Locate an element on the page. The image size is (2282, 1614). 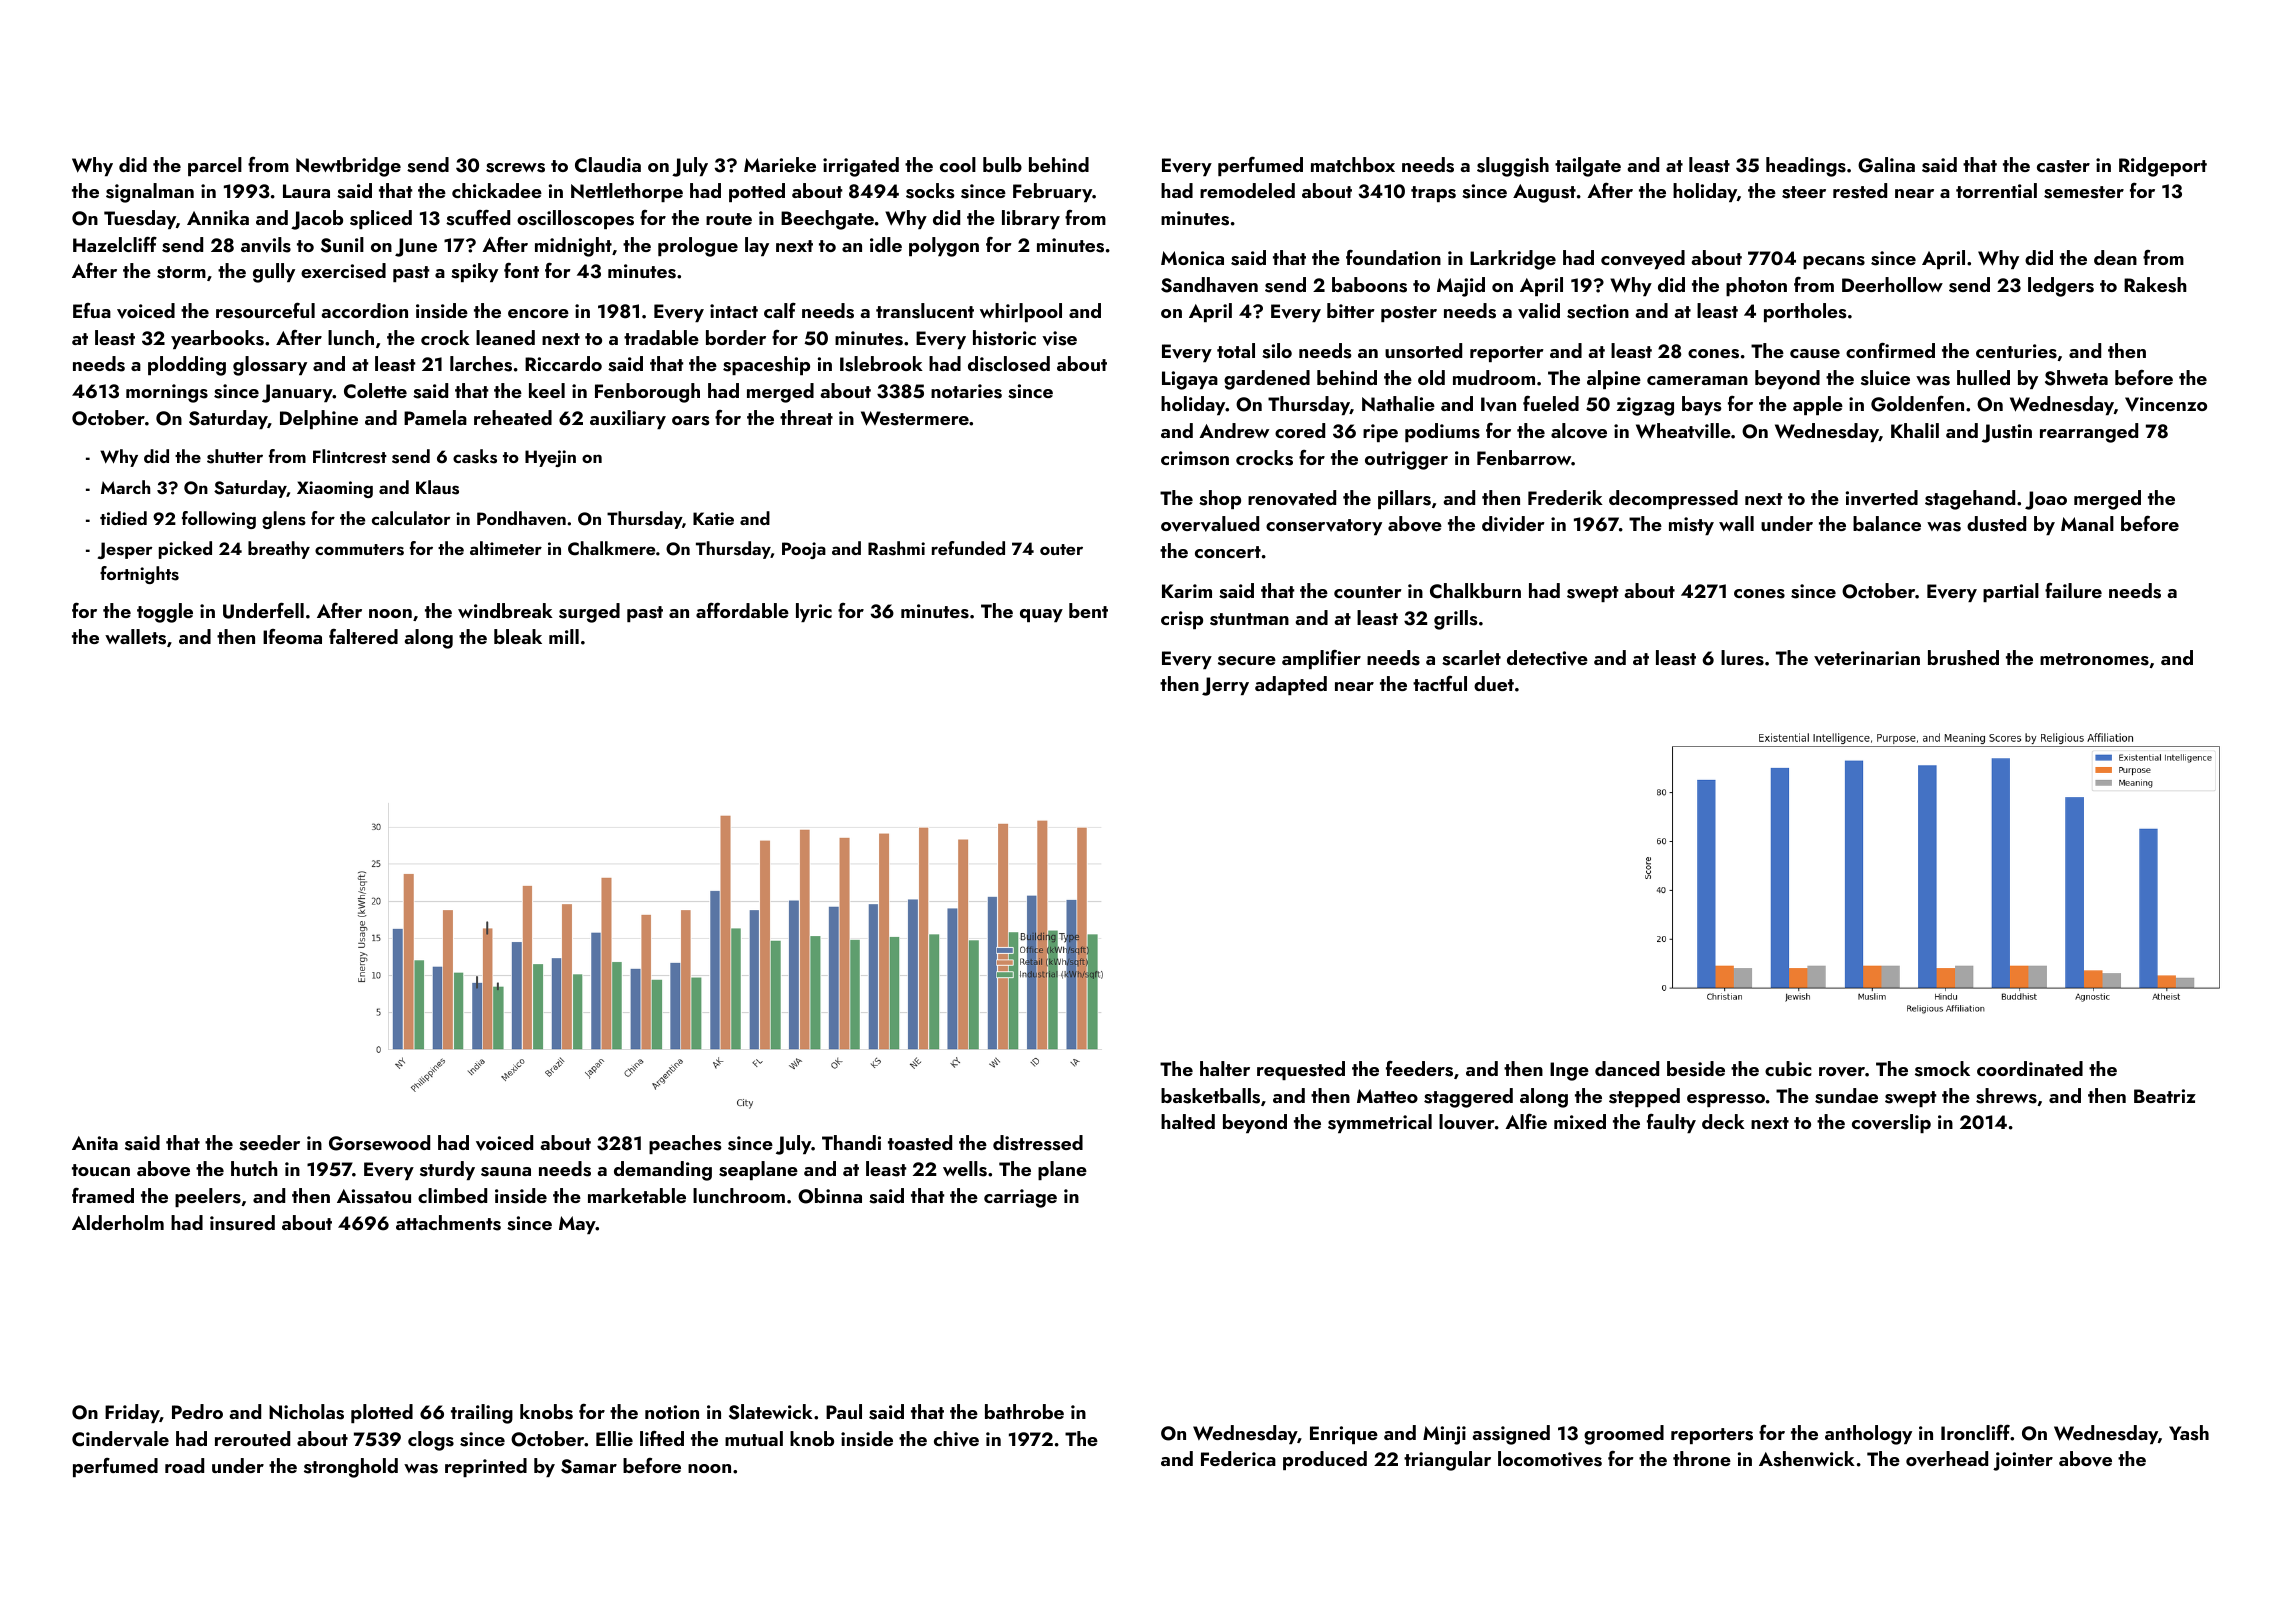
Ifeoma is located at coordinates (292, 636).
